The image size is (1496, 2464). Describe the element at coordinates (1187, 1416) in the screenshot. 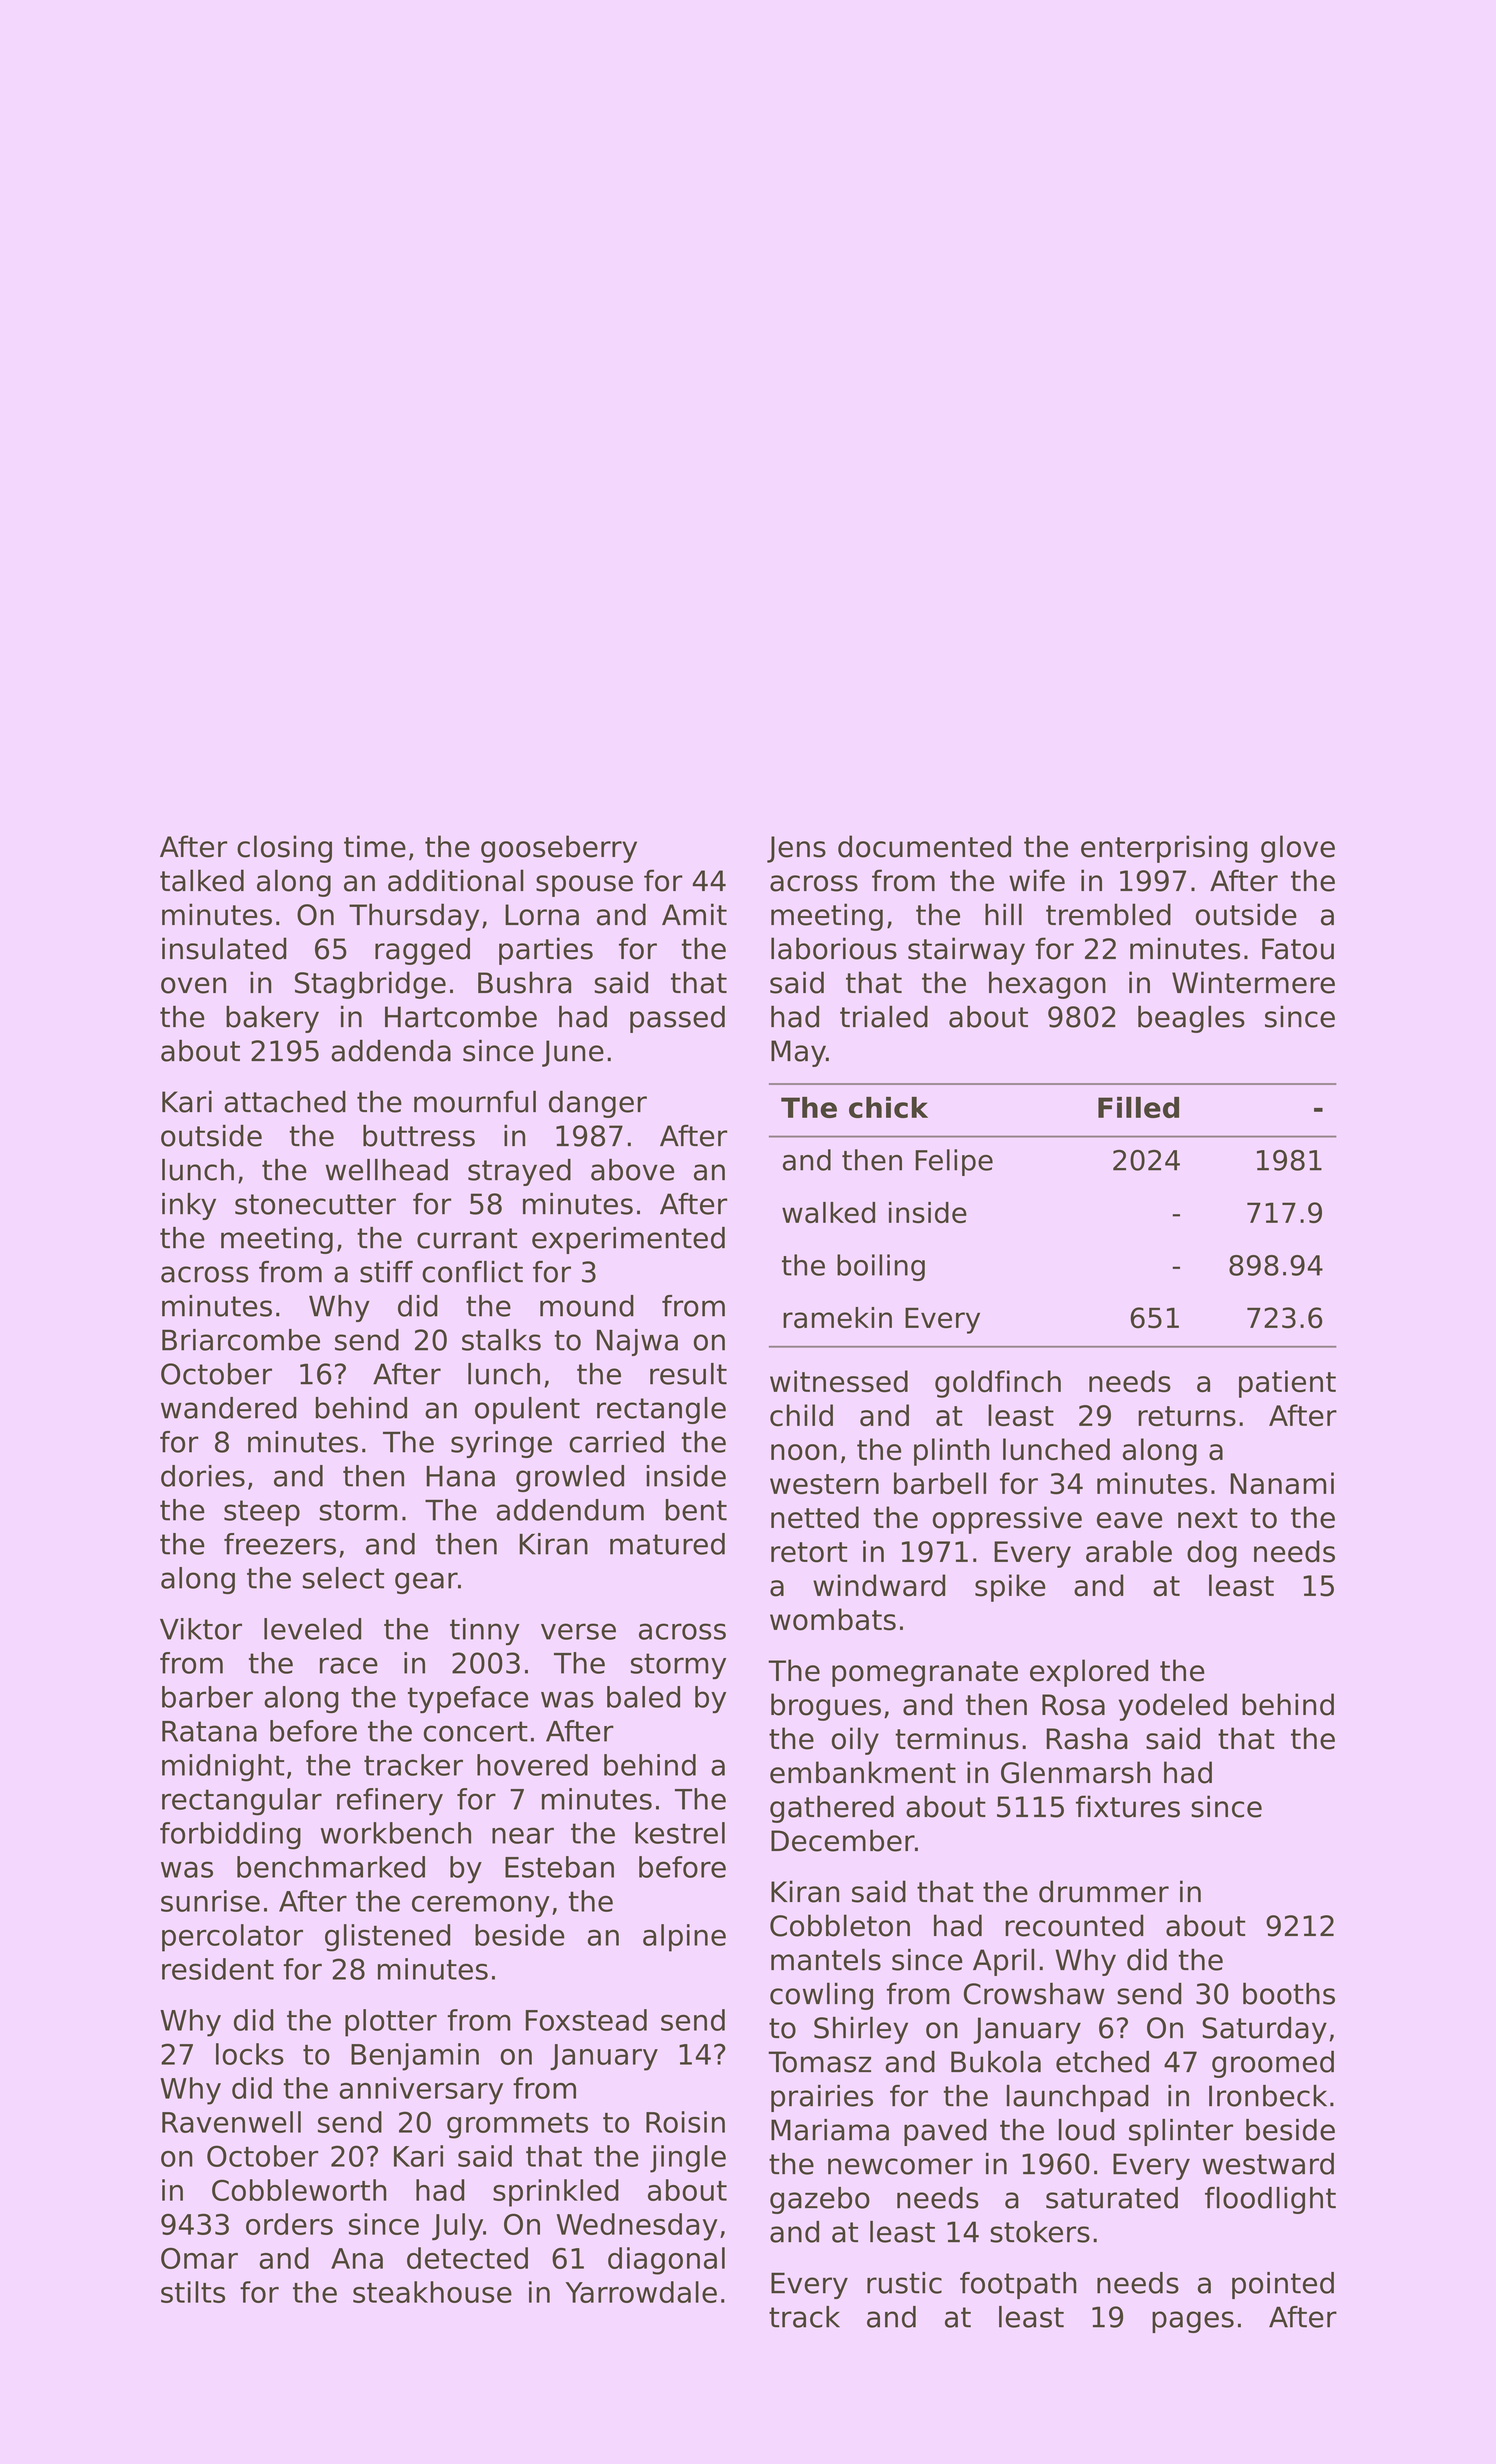

I see `returns` at that location.
